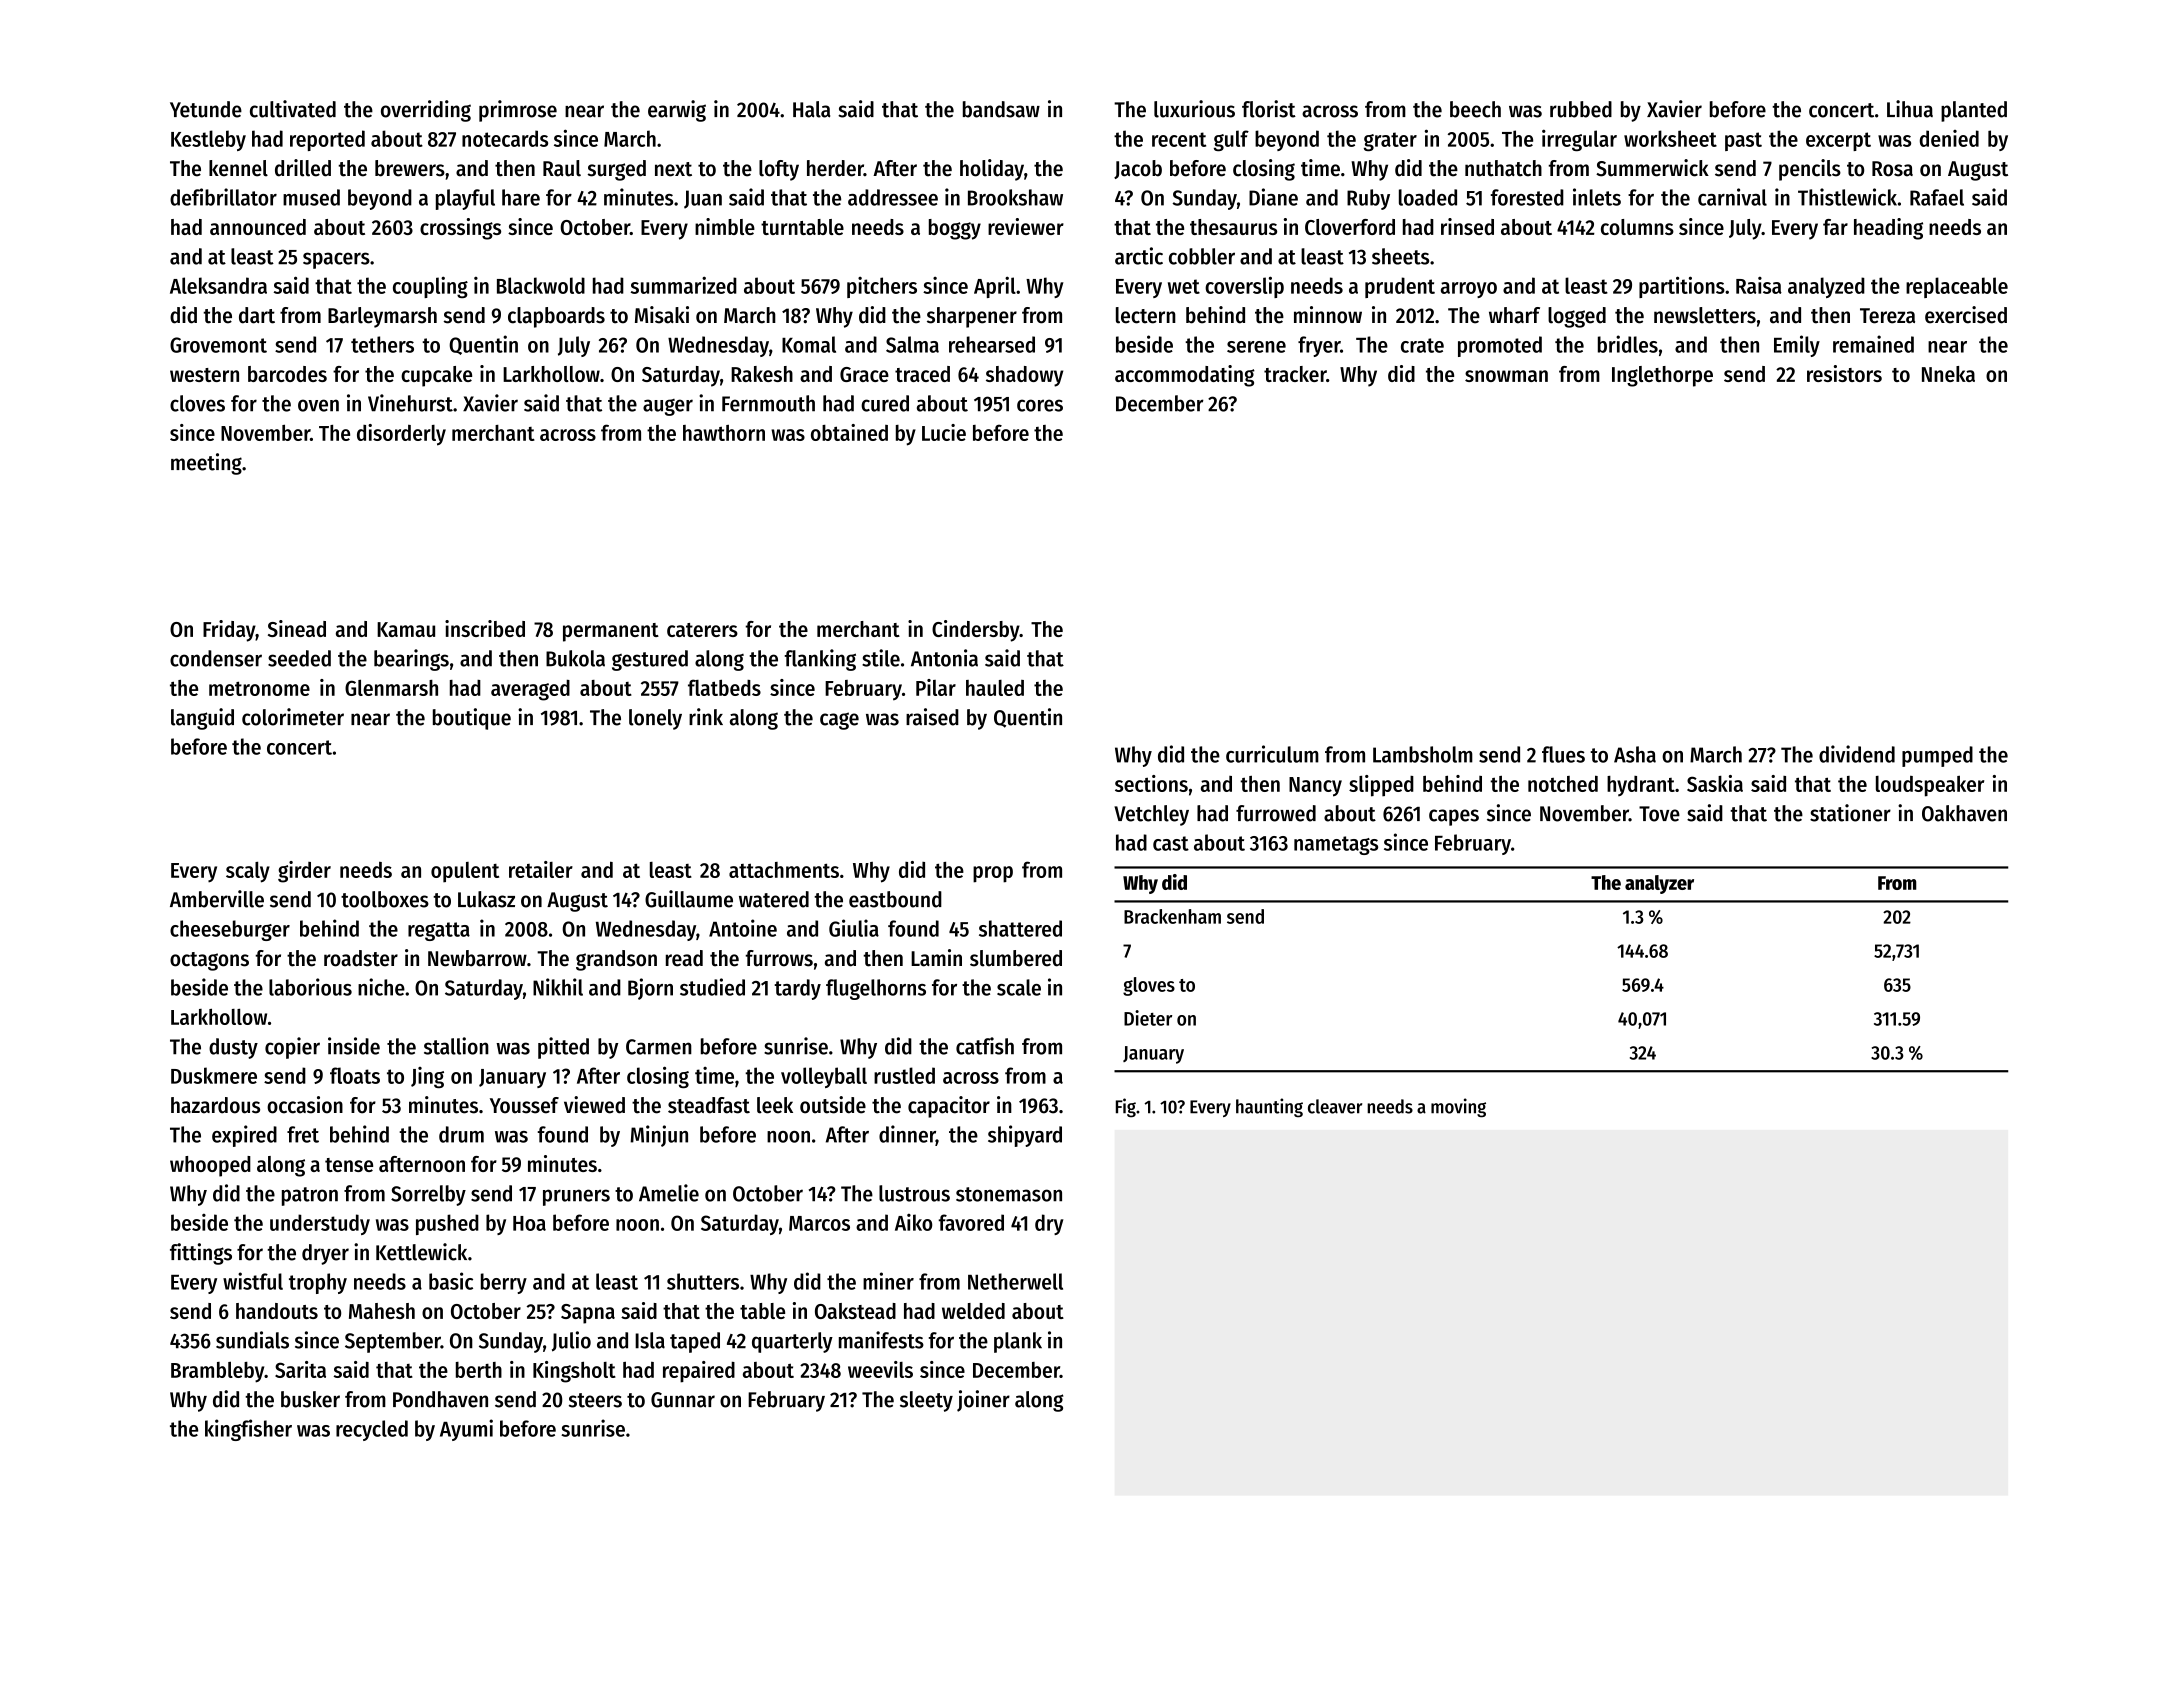 Image resolution: width=2178 pixels, height=1683 pixels. I want to click on luxurious, so click(1194, 109).
